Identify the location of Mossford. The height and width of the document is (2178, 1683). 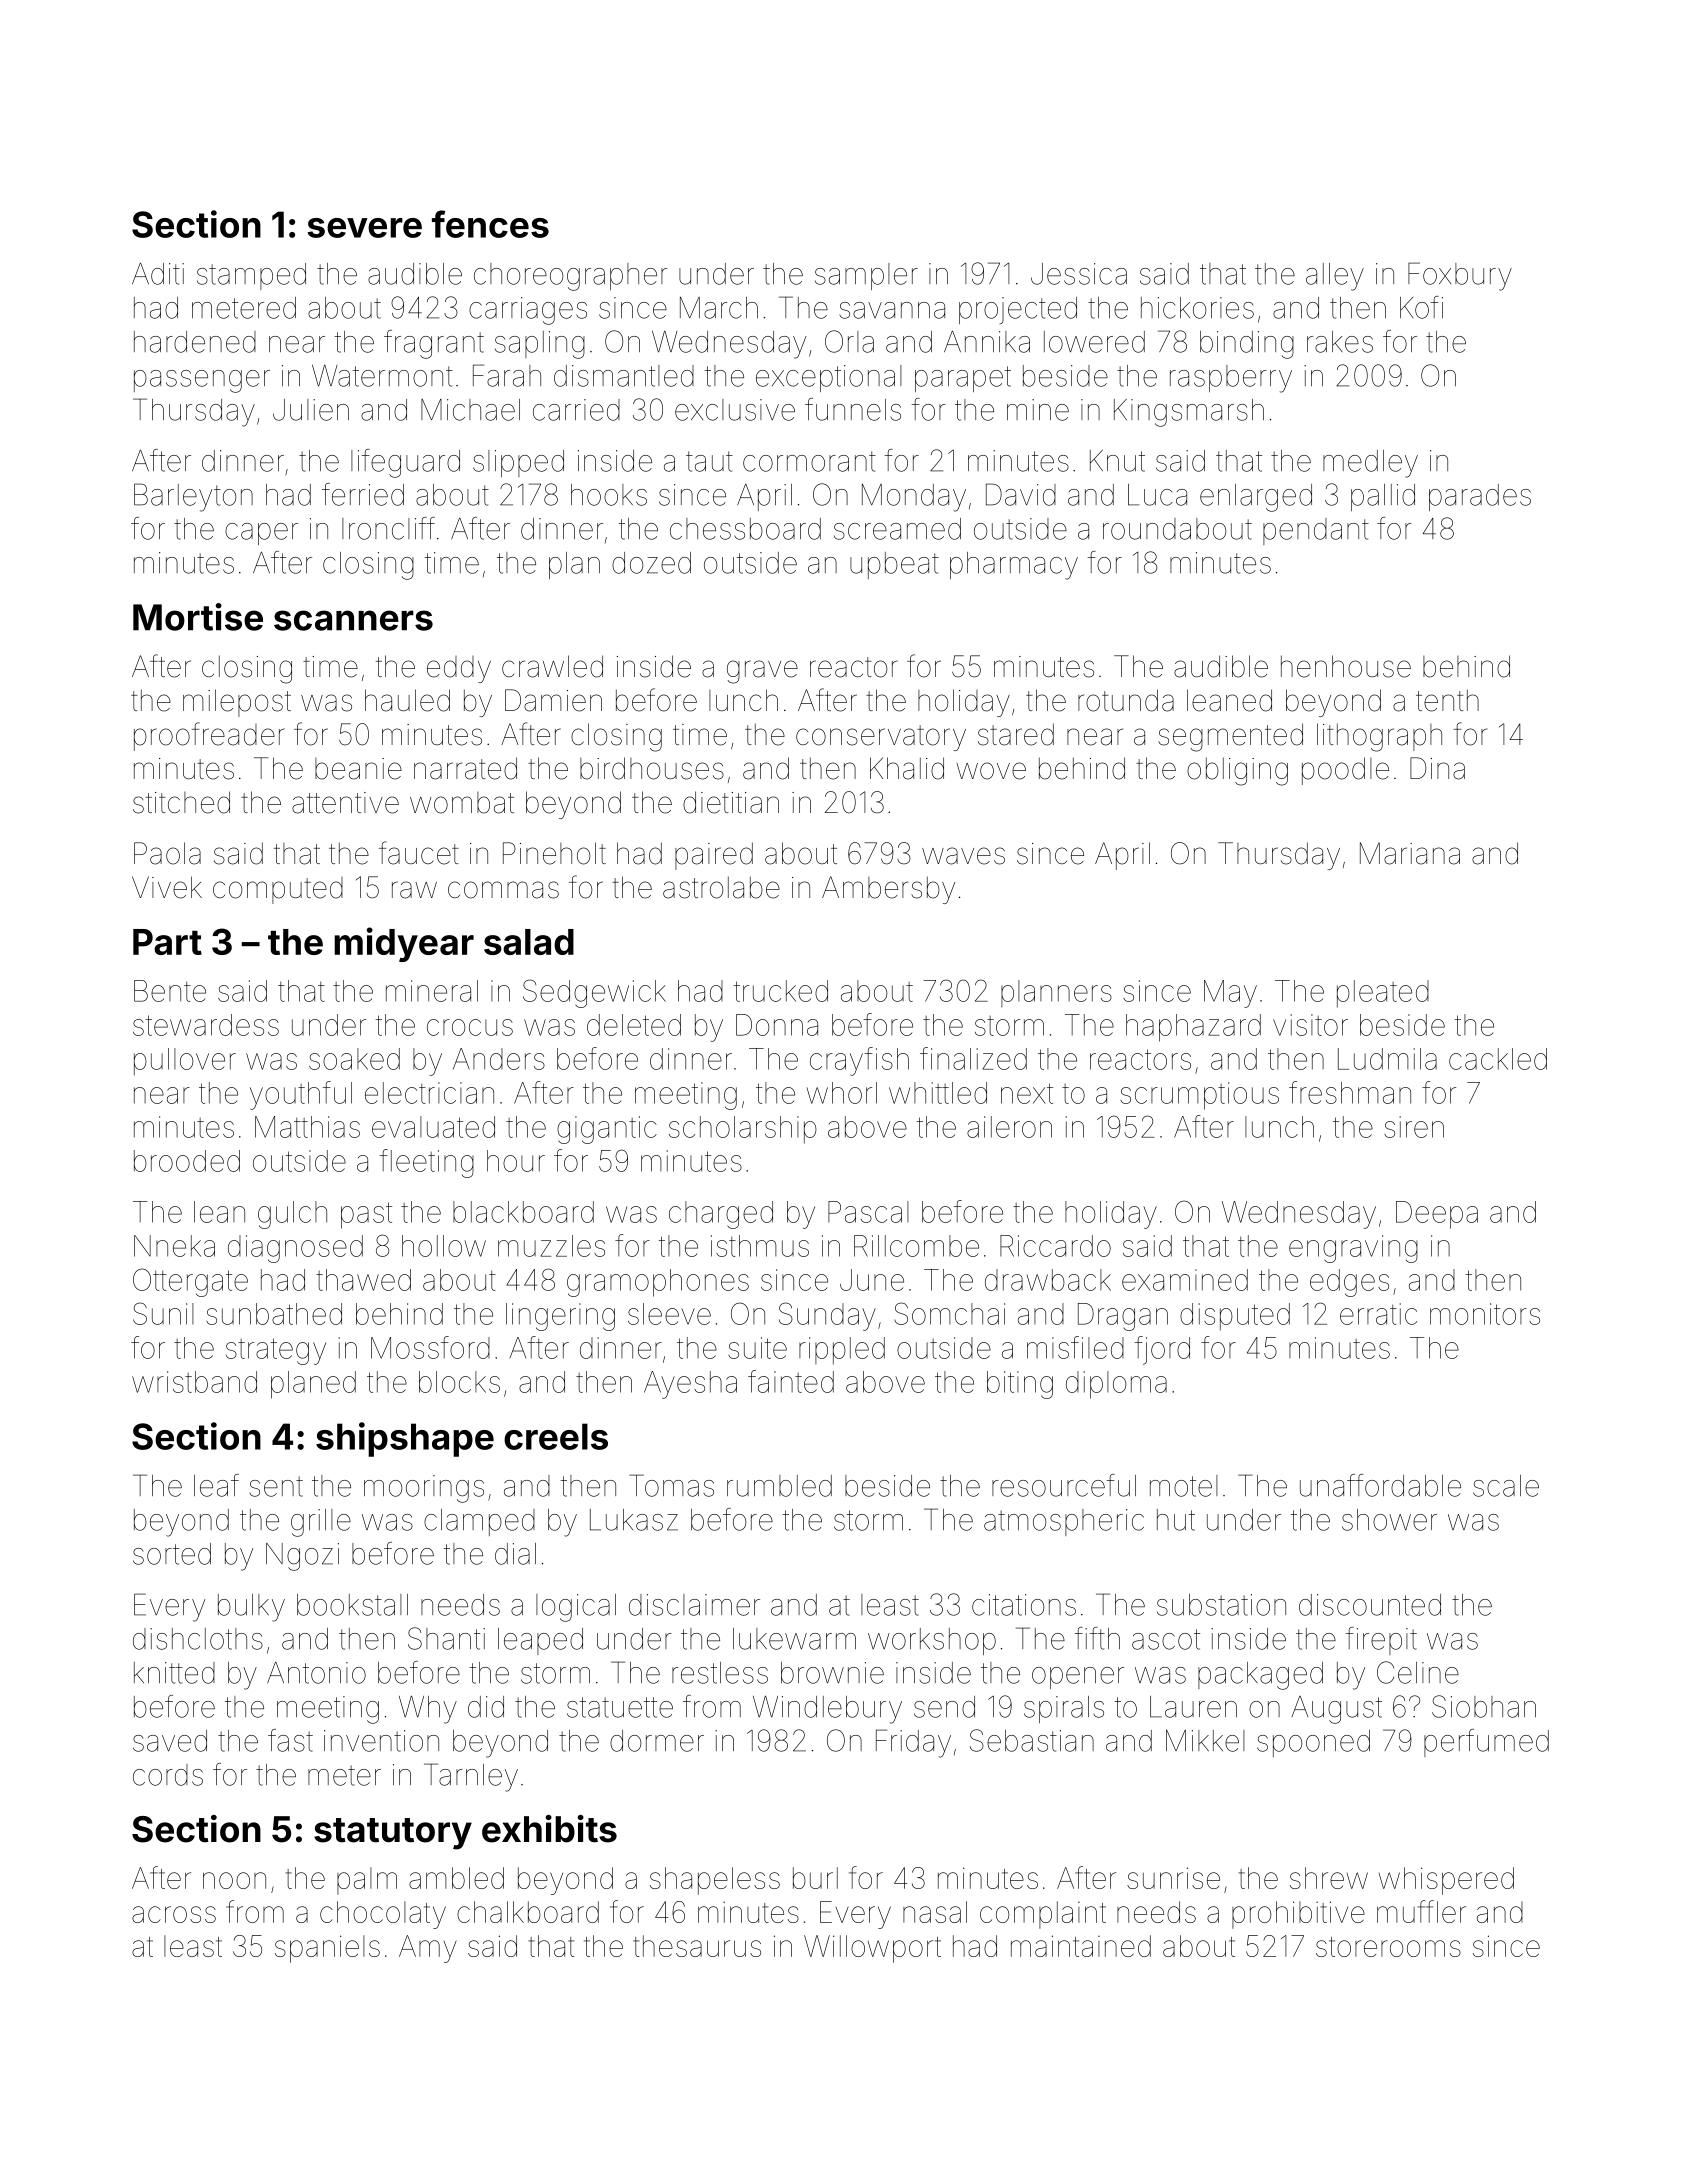
(430, 1347).
